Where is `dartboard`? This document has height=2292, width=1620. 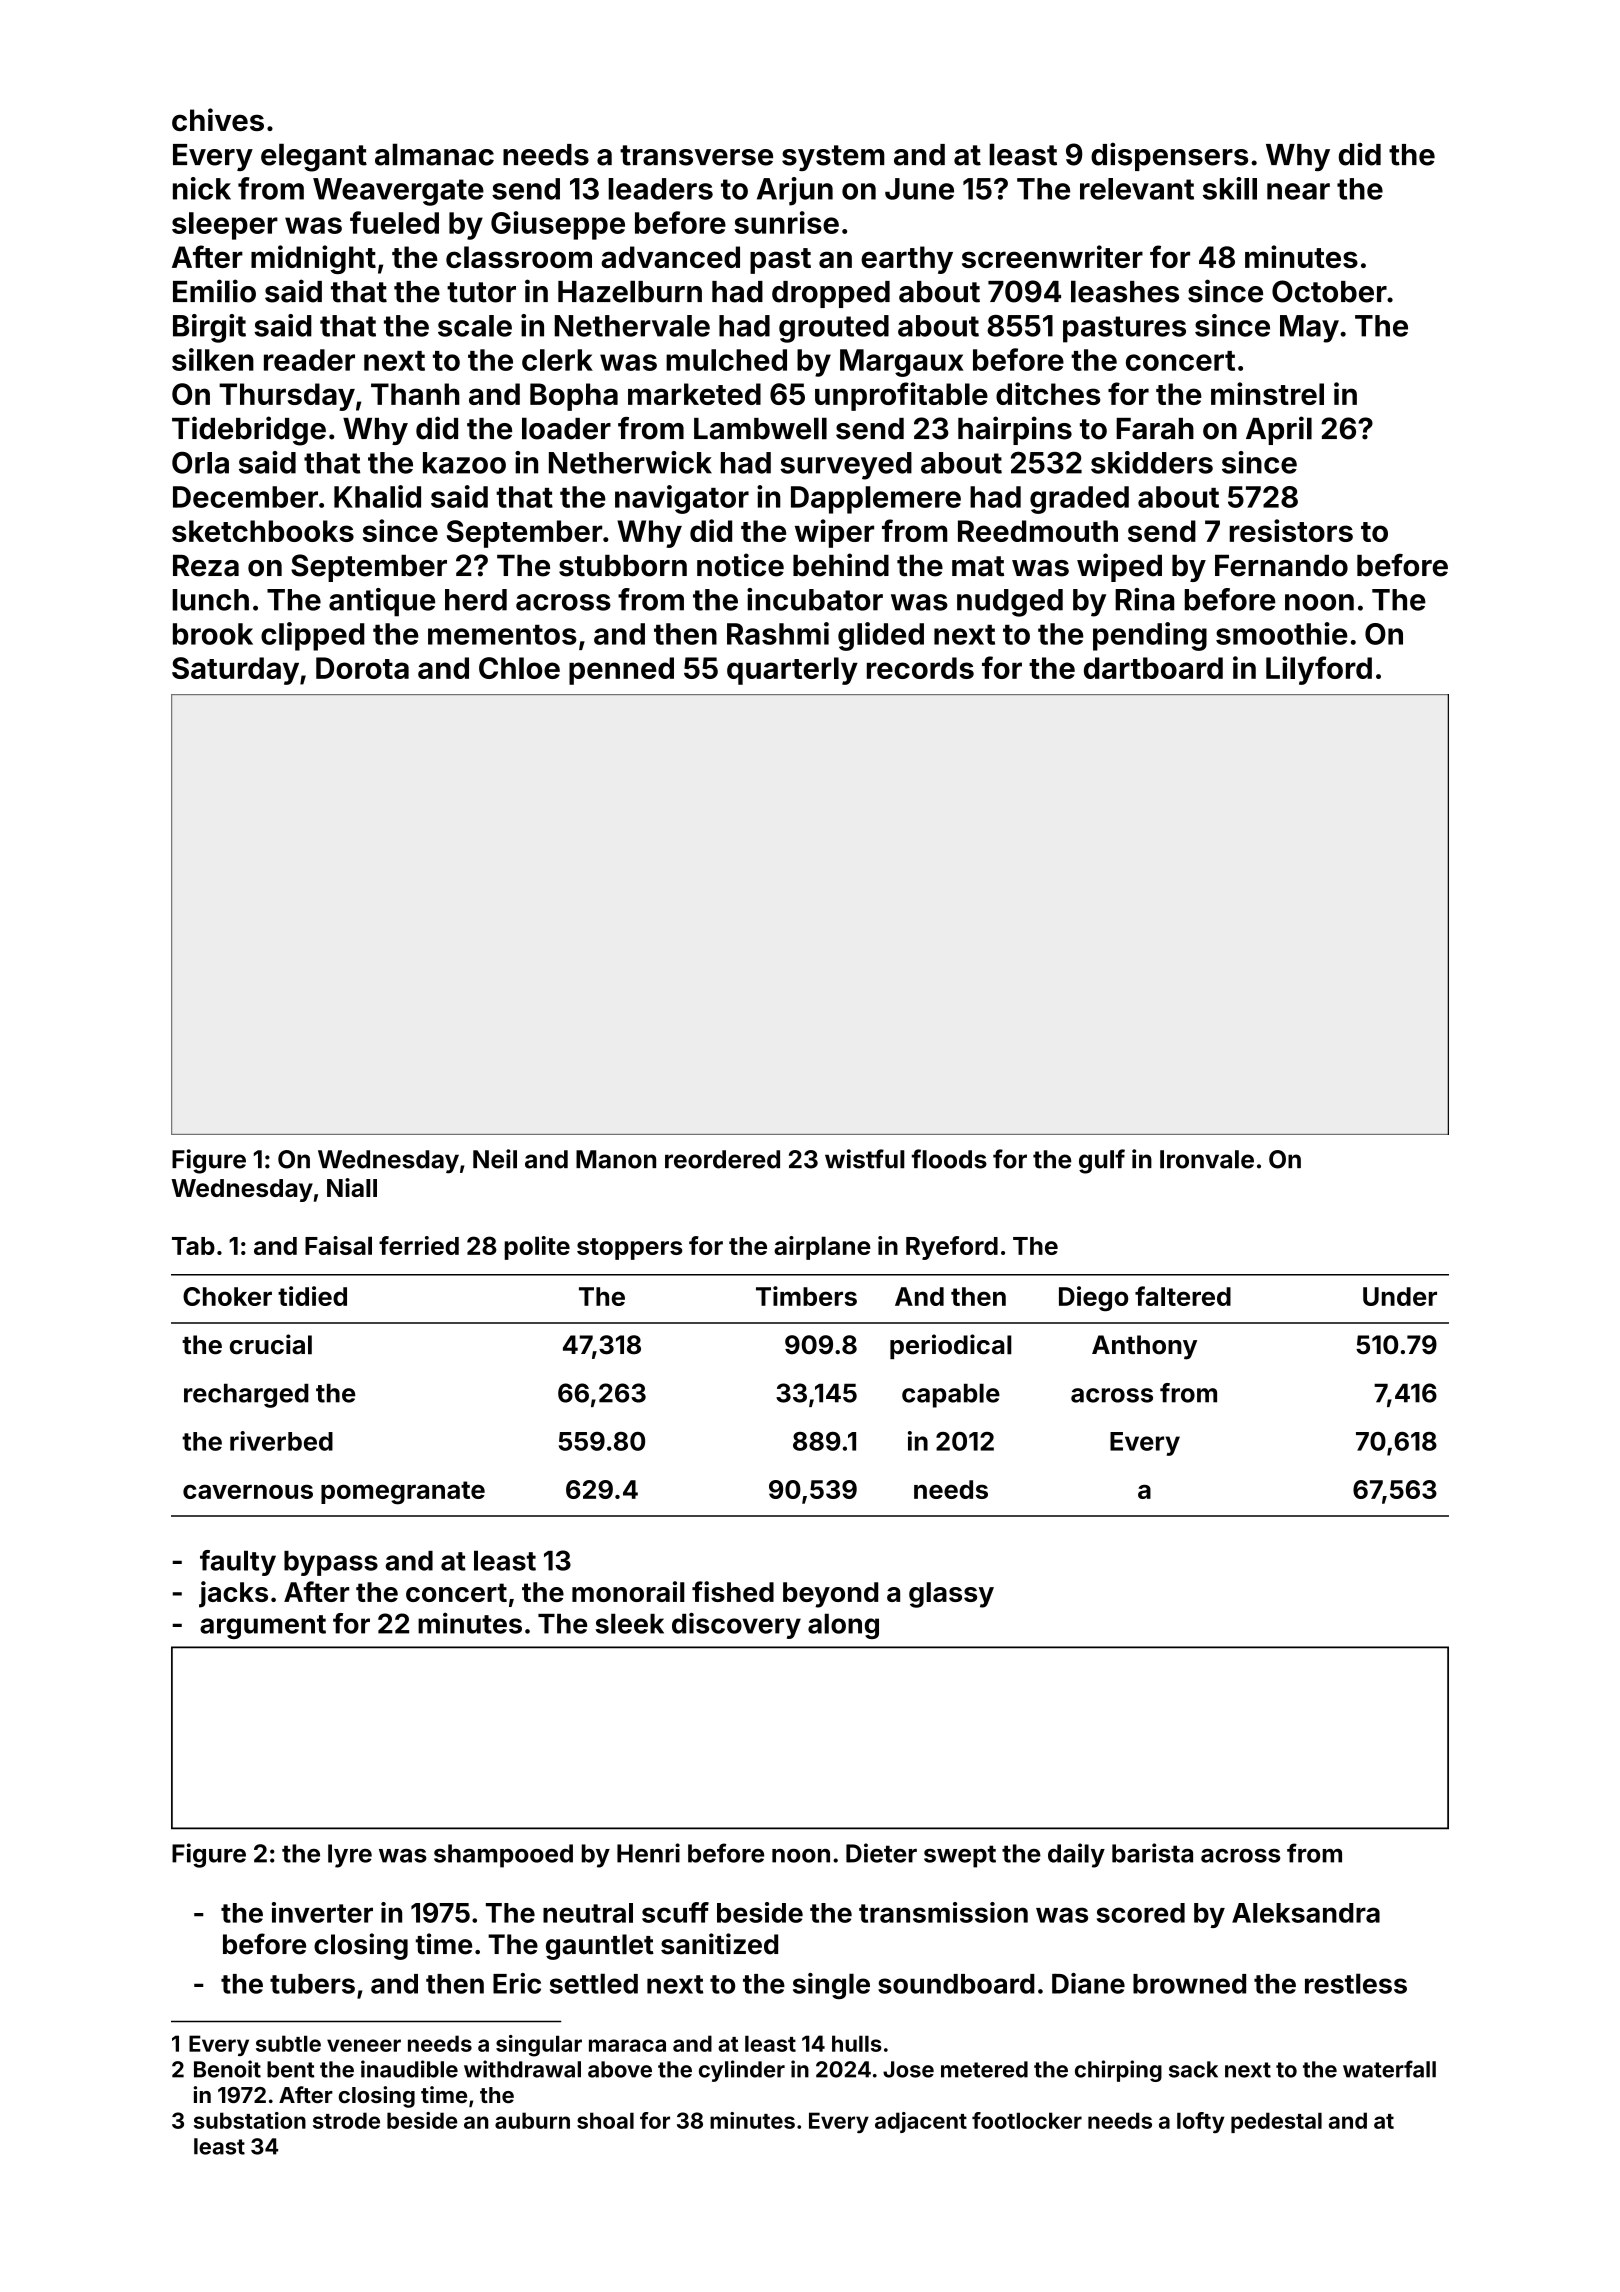 dartboard is located at coordinates (1153, 668).
